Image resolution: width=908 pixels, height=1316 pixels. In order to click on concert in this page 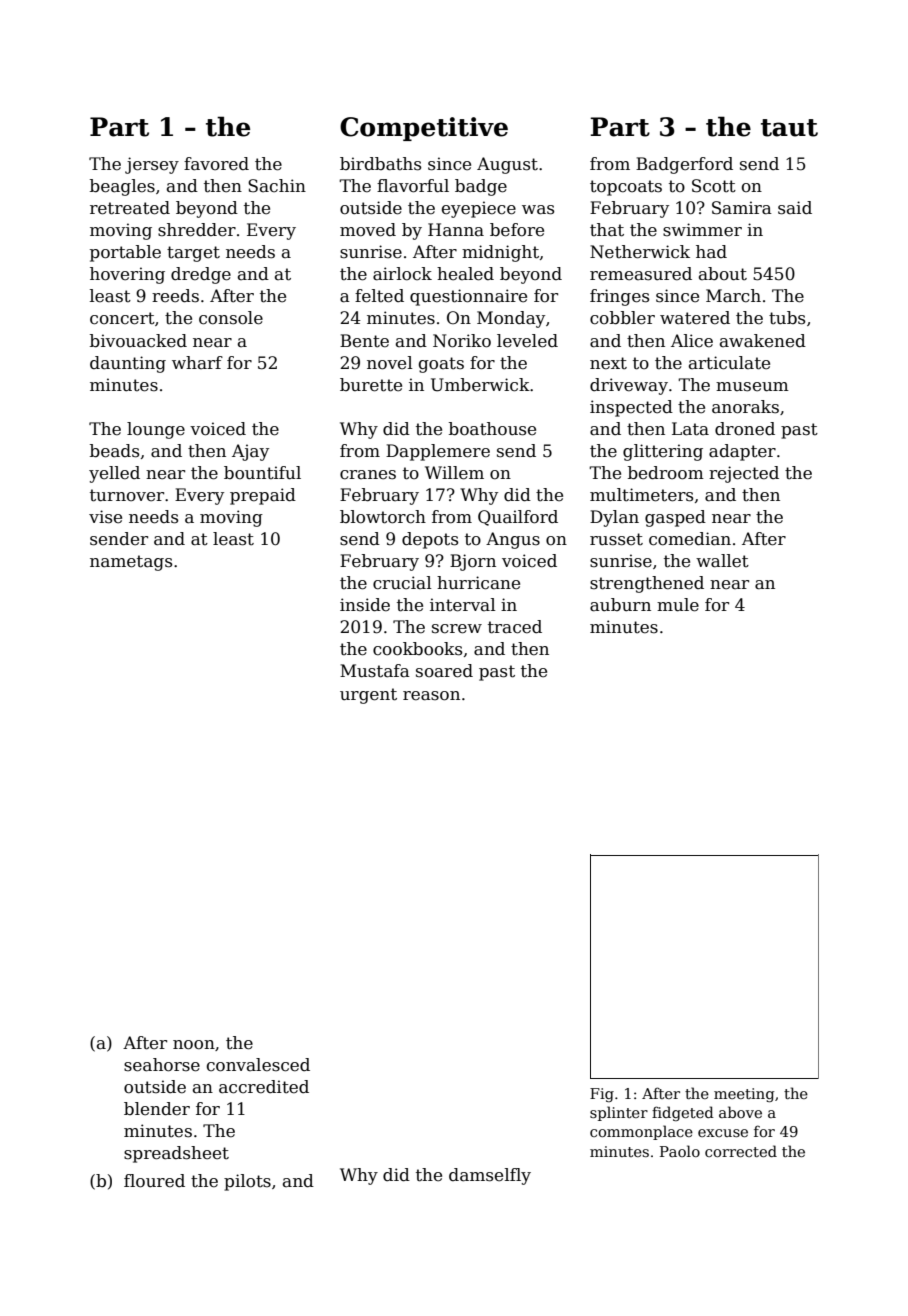, I will do `click(122, 318)`.
